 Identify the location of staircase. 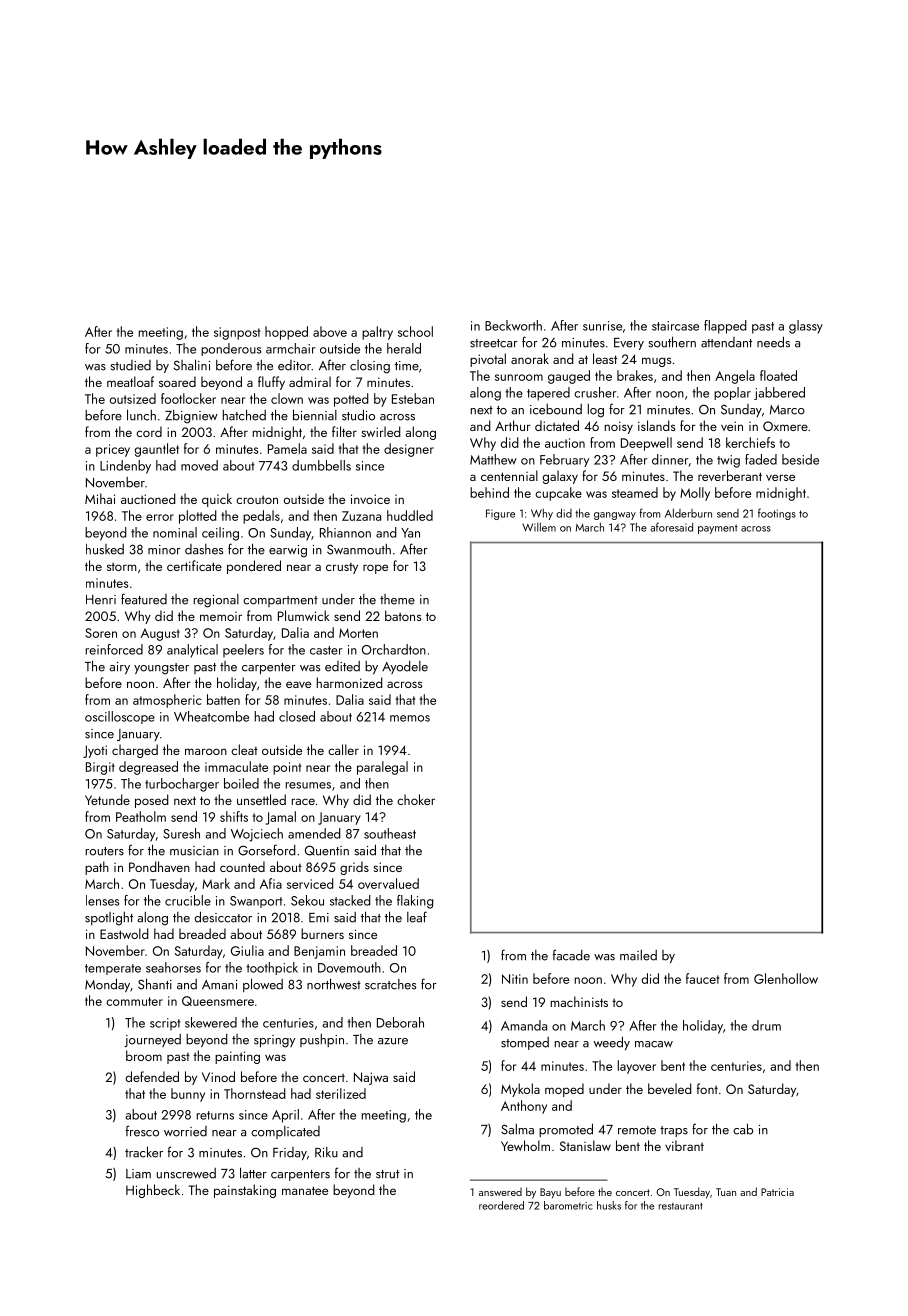
(675, 326).
